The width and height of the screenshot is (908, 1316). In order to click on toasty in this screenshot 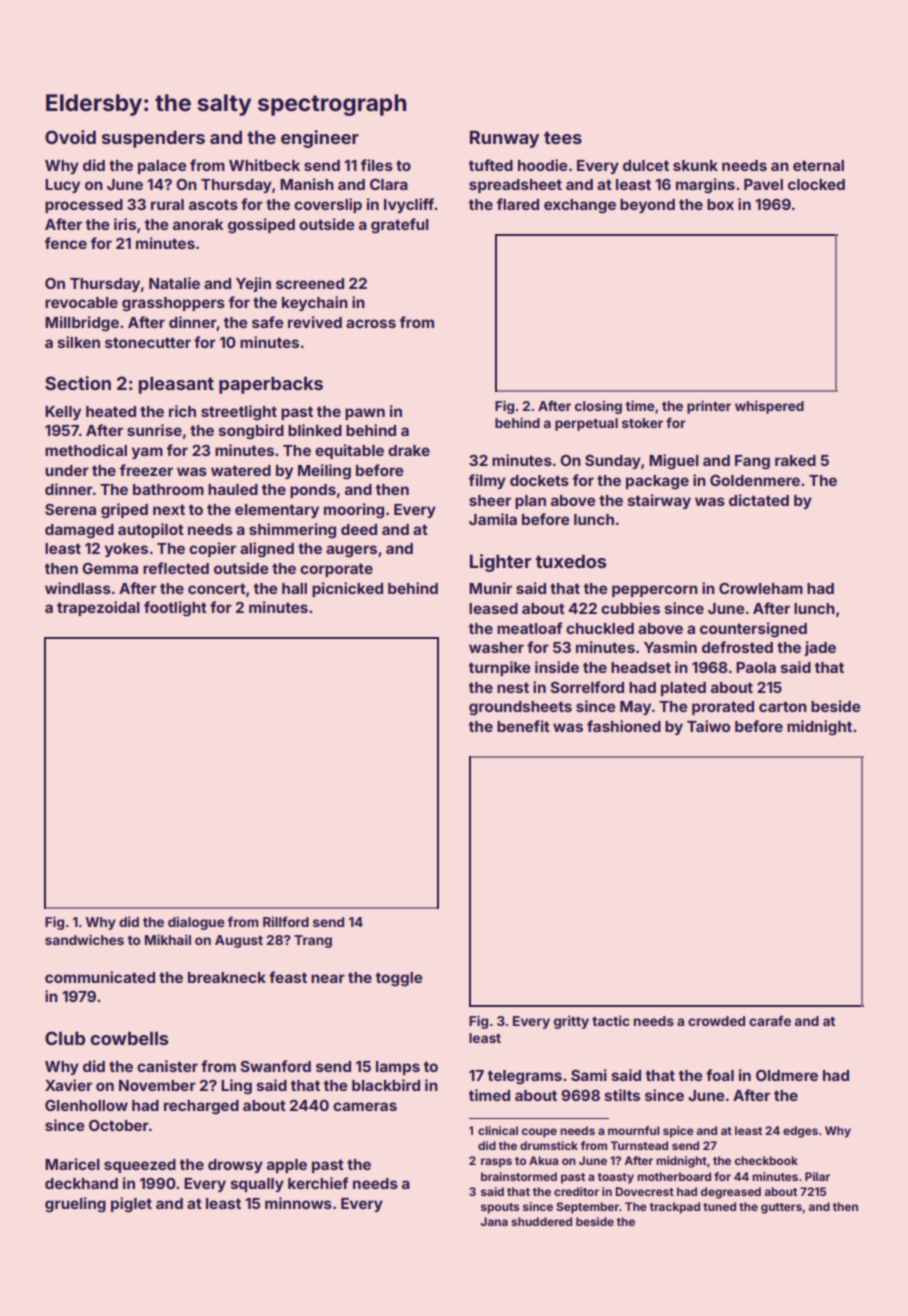, I will do `click(616, 1178)`.
